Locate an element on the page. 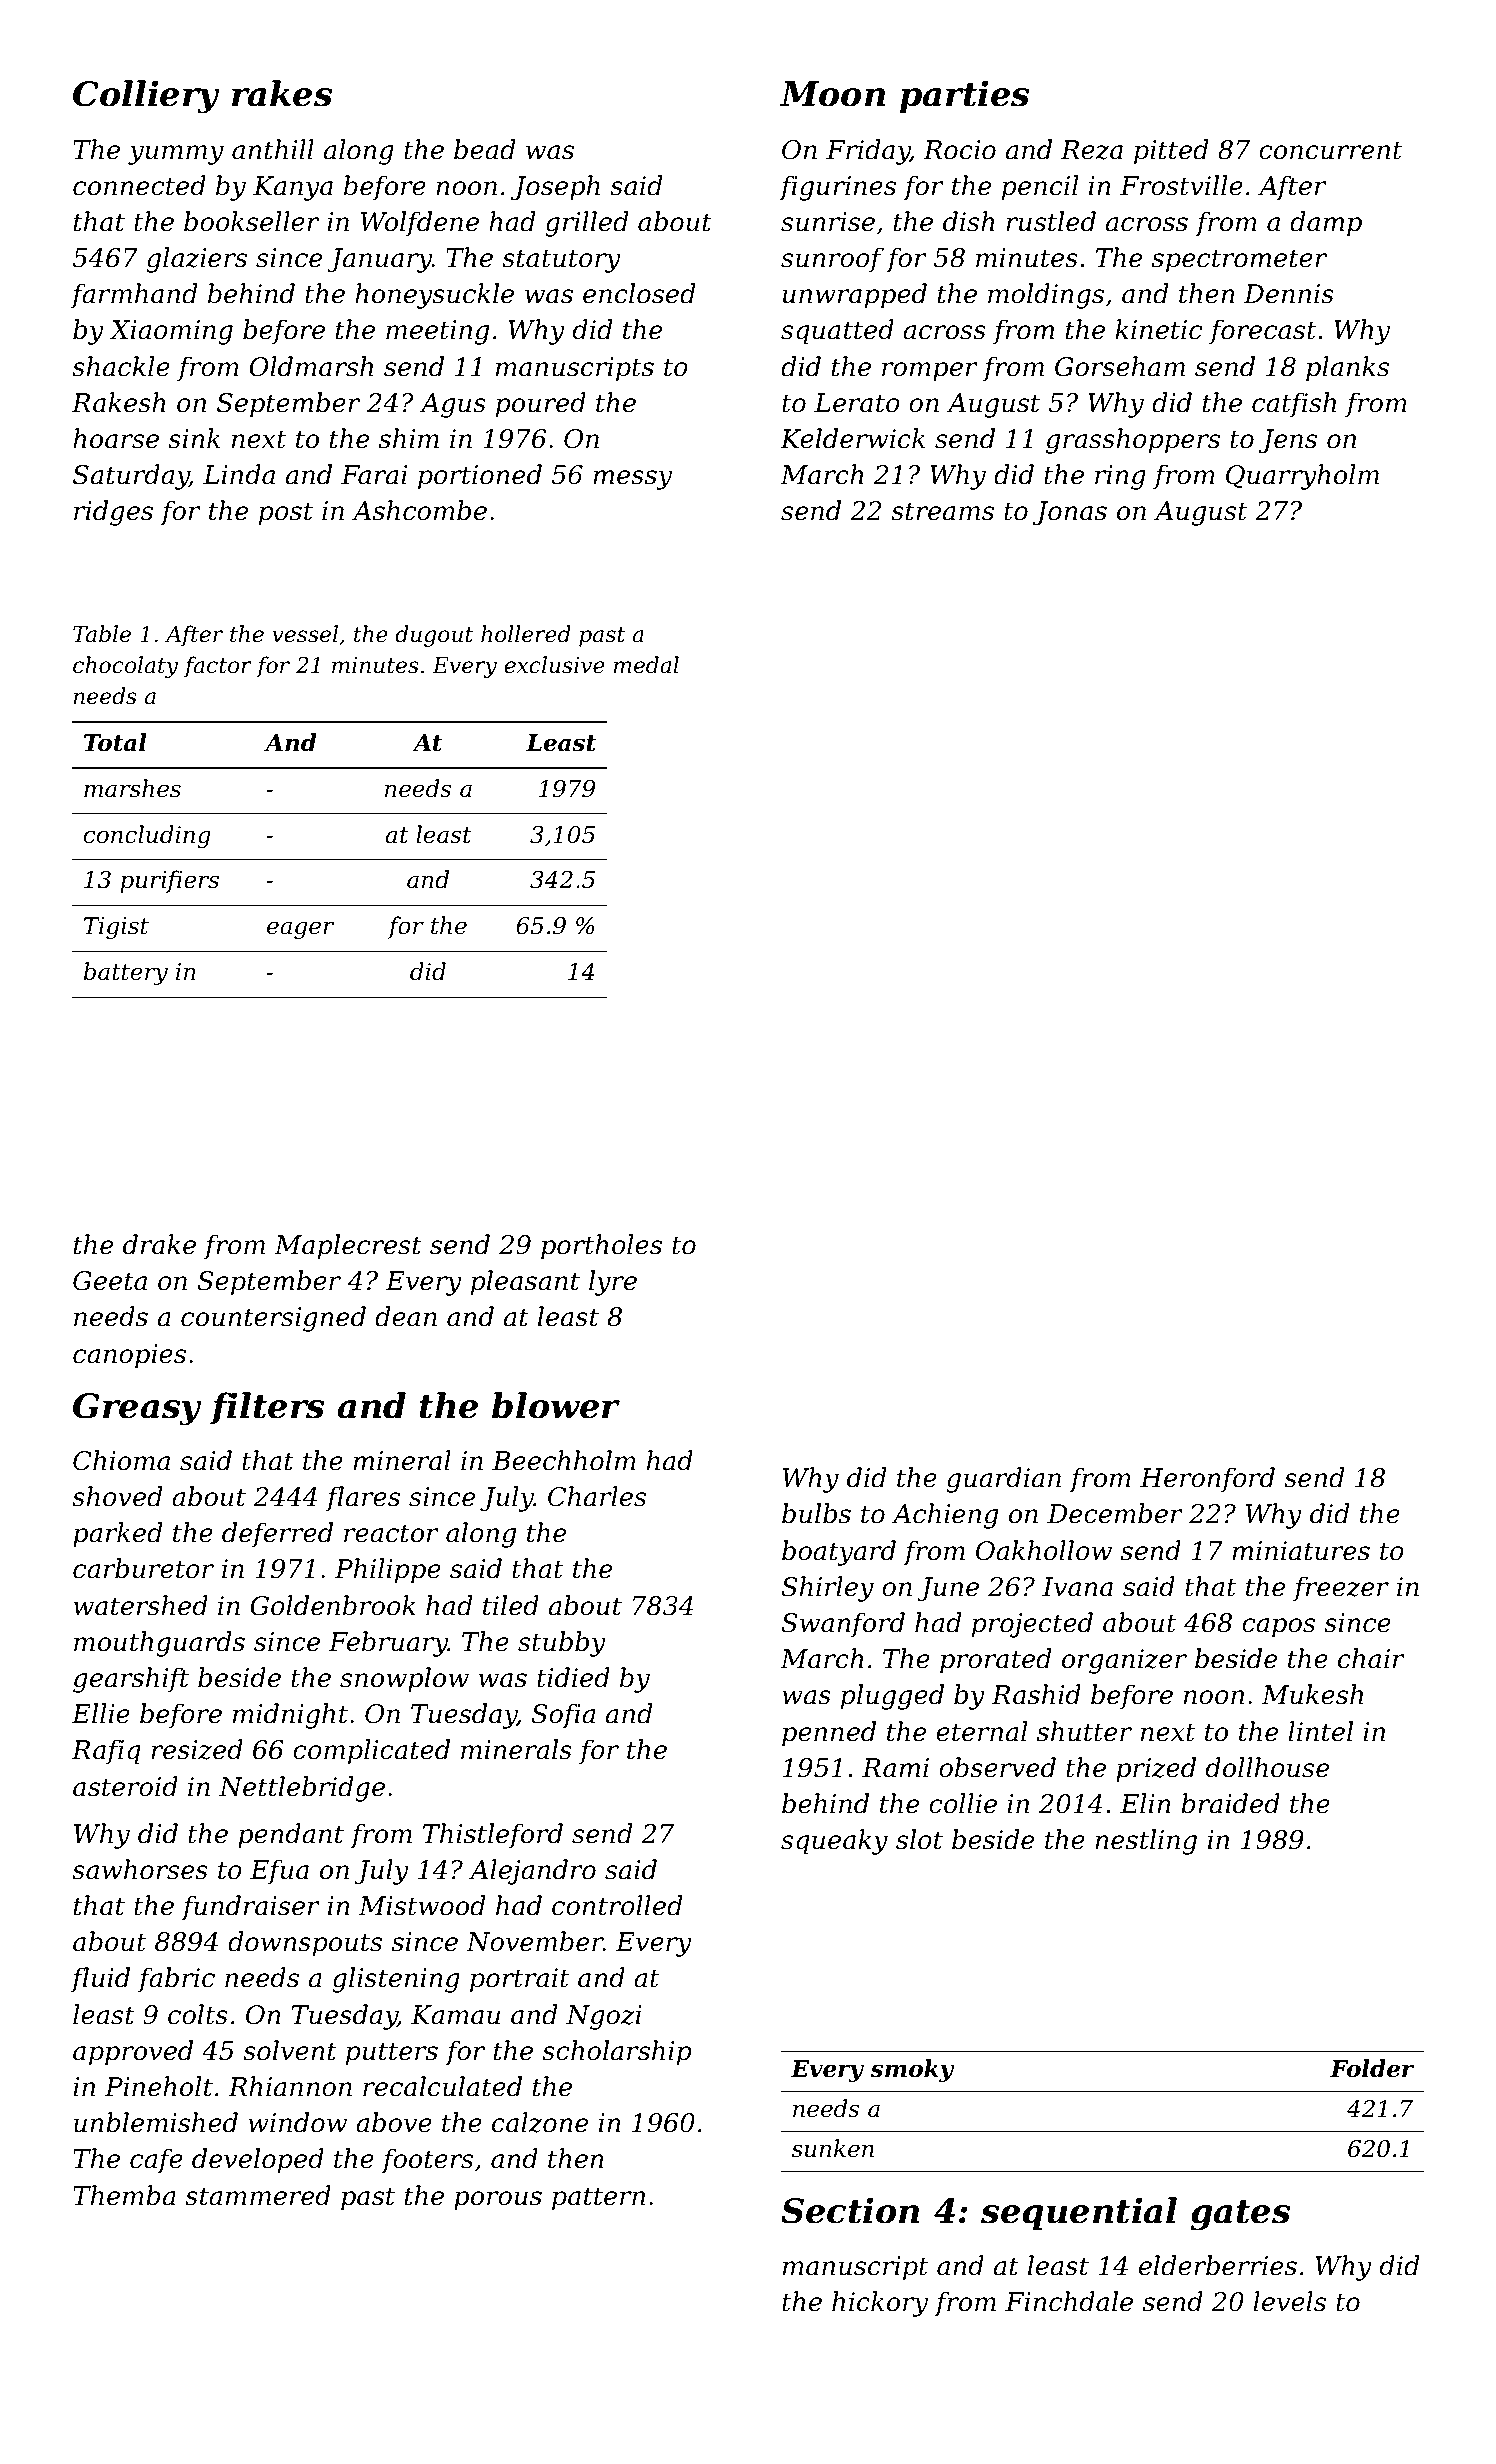 The height and width of the page is (2464, 1496). stammered is located at coordinates (258, 2195).
